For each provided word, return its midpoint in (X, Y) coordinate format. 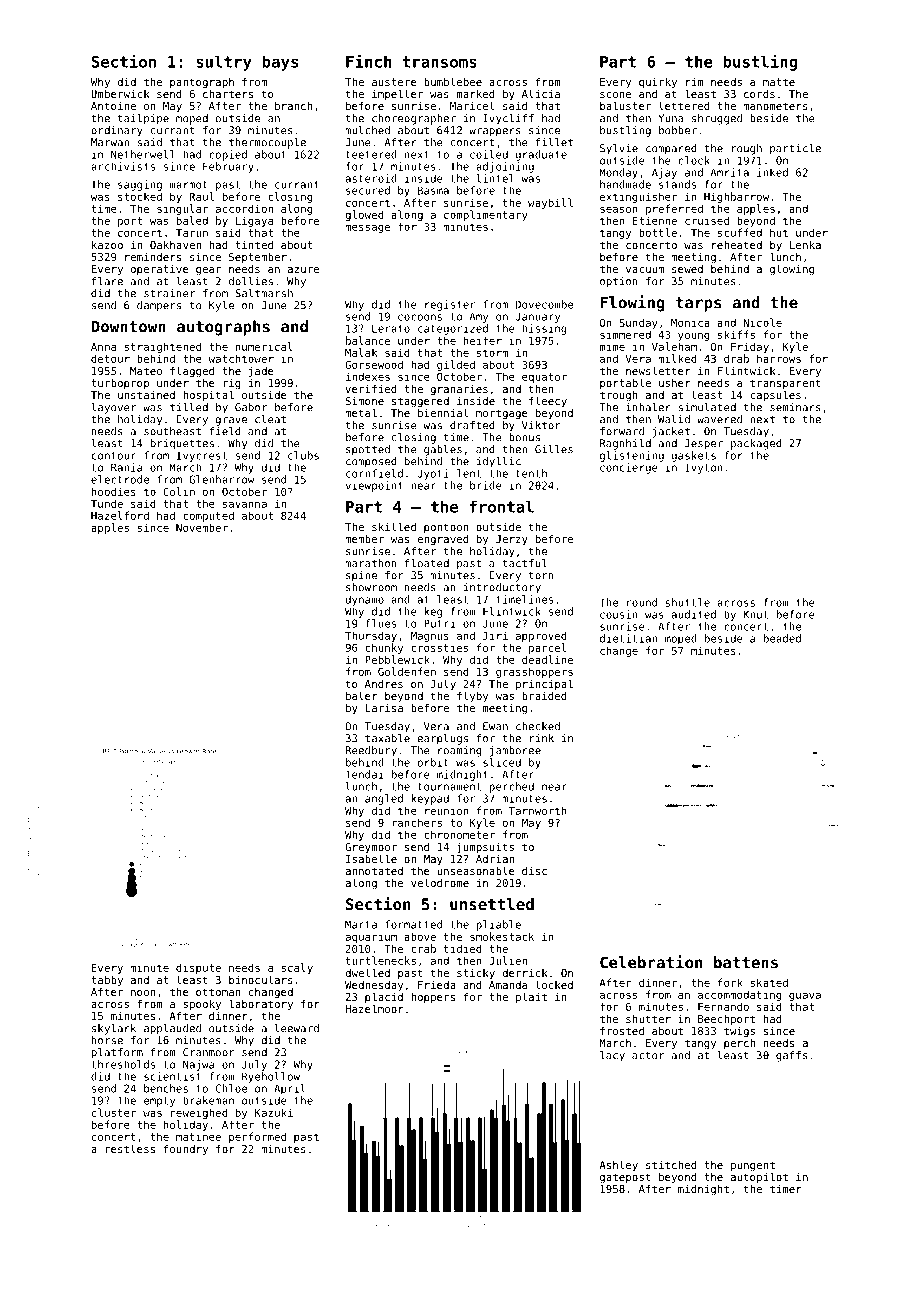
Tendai (364, 774)
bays (280, 63)
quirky (658, 83)
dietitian (628, 638)
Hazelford (120, 515)
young (694, 336)
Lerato (391, 328)
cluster (114, 1112)
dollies (251, 281)
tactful (525, 563)
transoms (440, 62)
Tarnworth (538, 810)
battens (746, 962)
